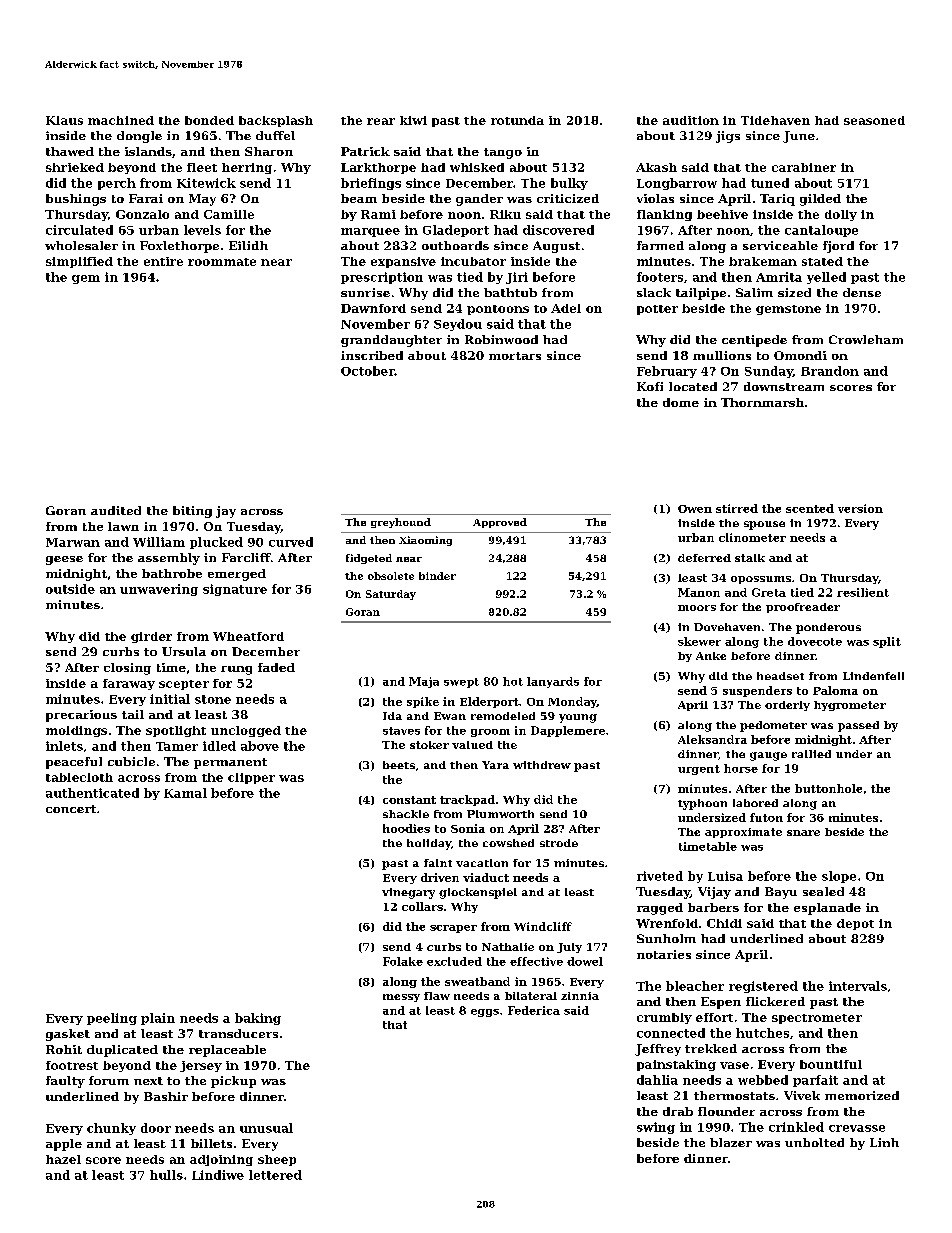 Image resolution: width=952 pixels, height=1233 pixels. I want to click on Plumworth, so click(500, 814).
